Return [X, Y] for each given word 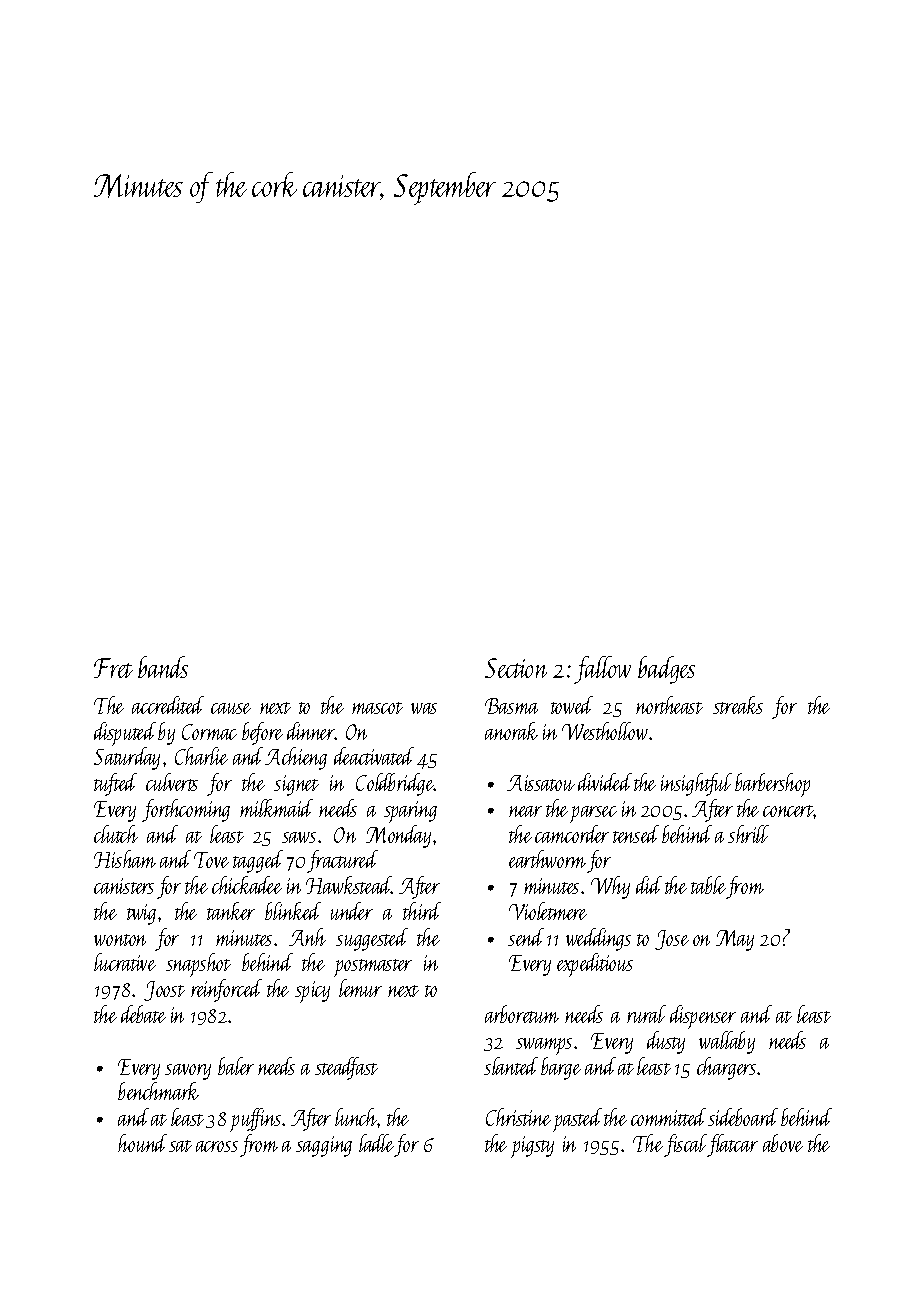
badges [666, 670]
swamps [544, 1046]
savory [188, 1072]
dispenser [703, 1017]
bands [163, 667]
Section [516, 668]
